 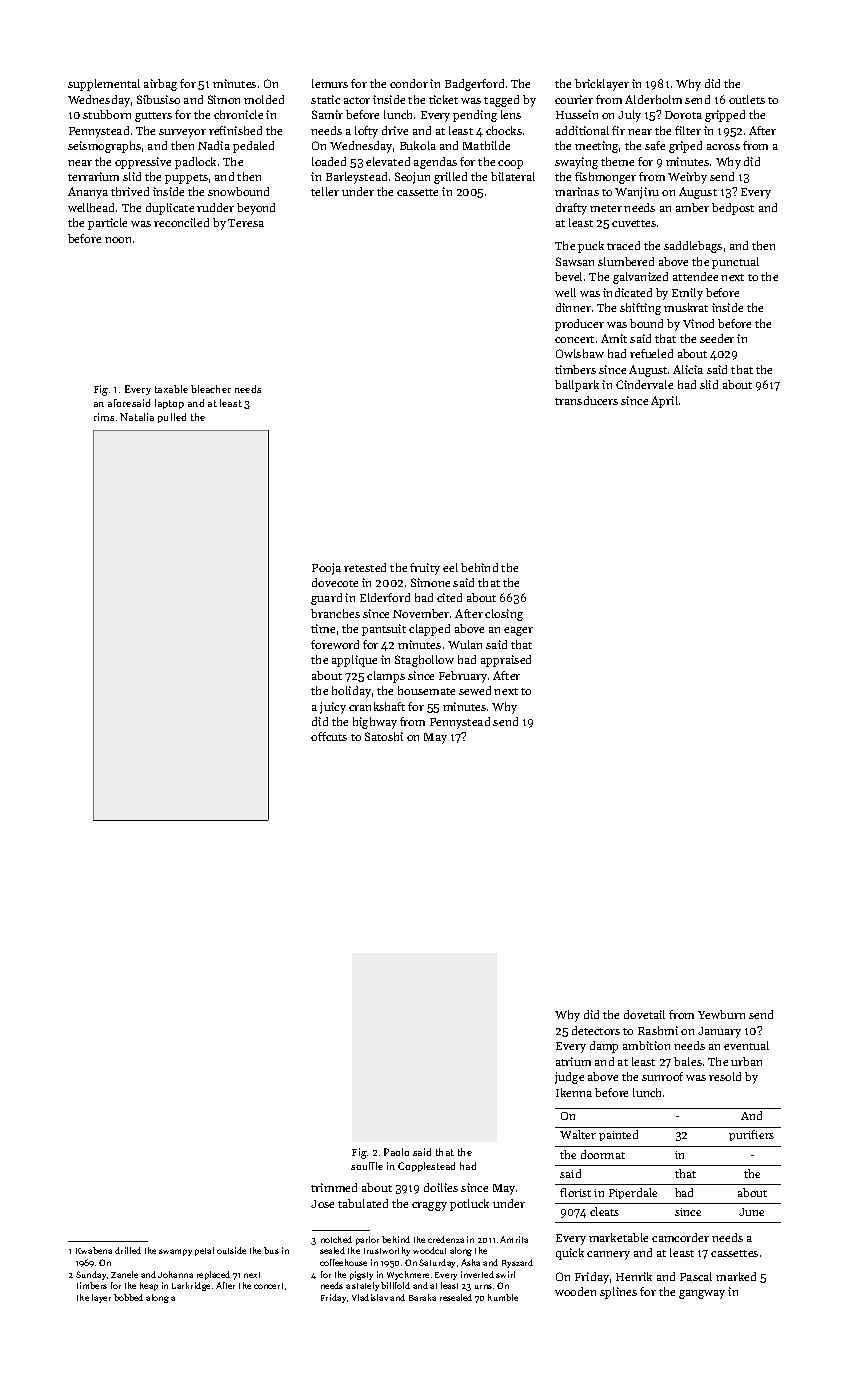 I want to click on eager, so click(x=518, y=631).
